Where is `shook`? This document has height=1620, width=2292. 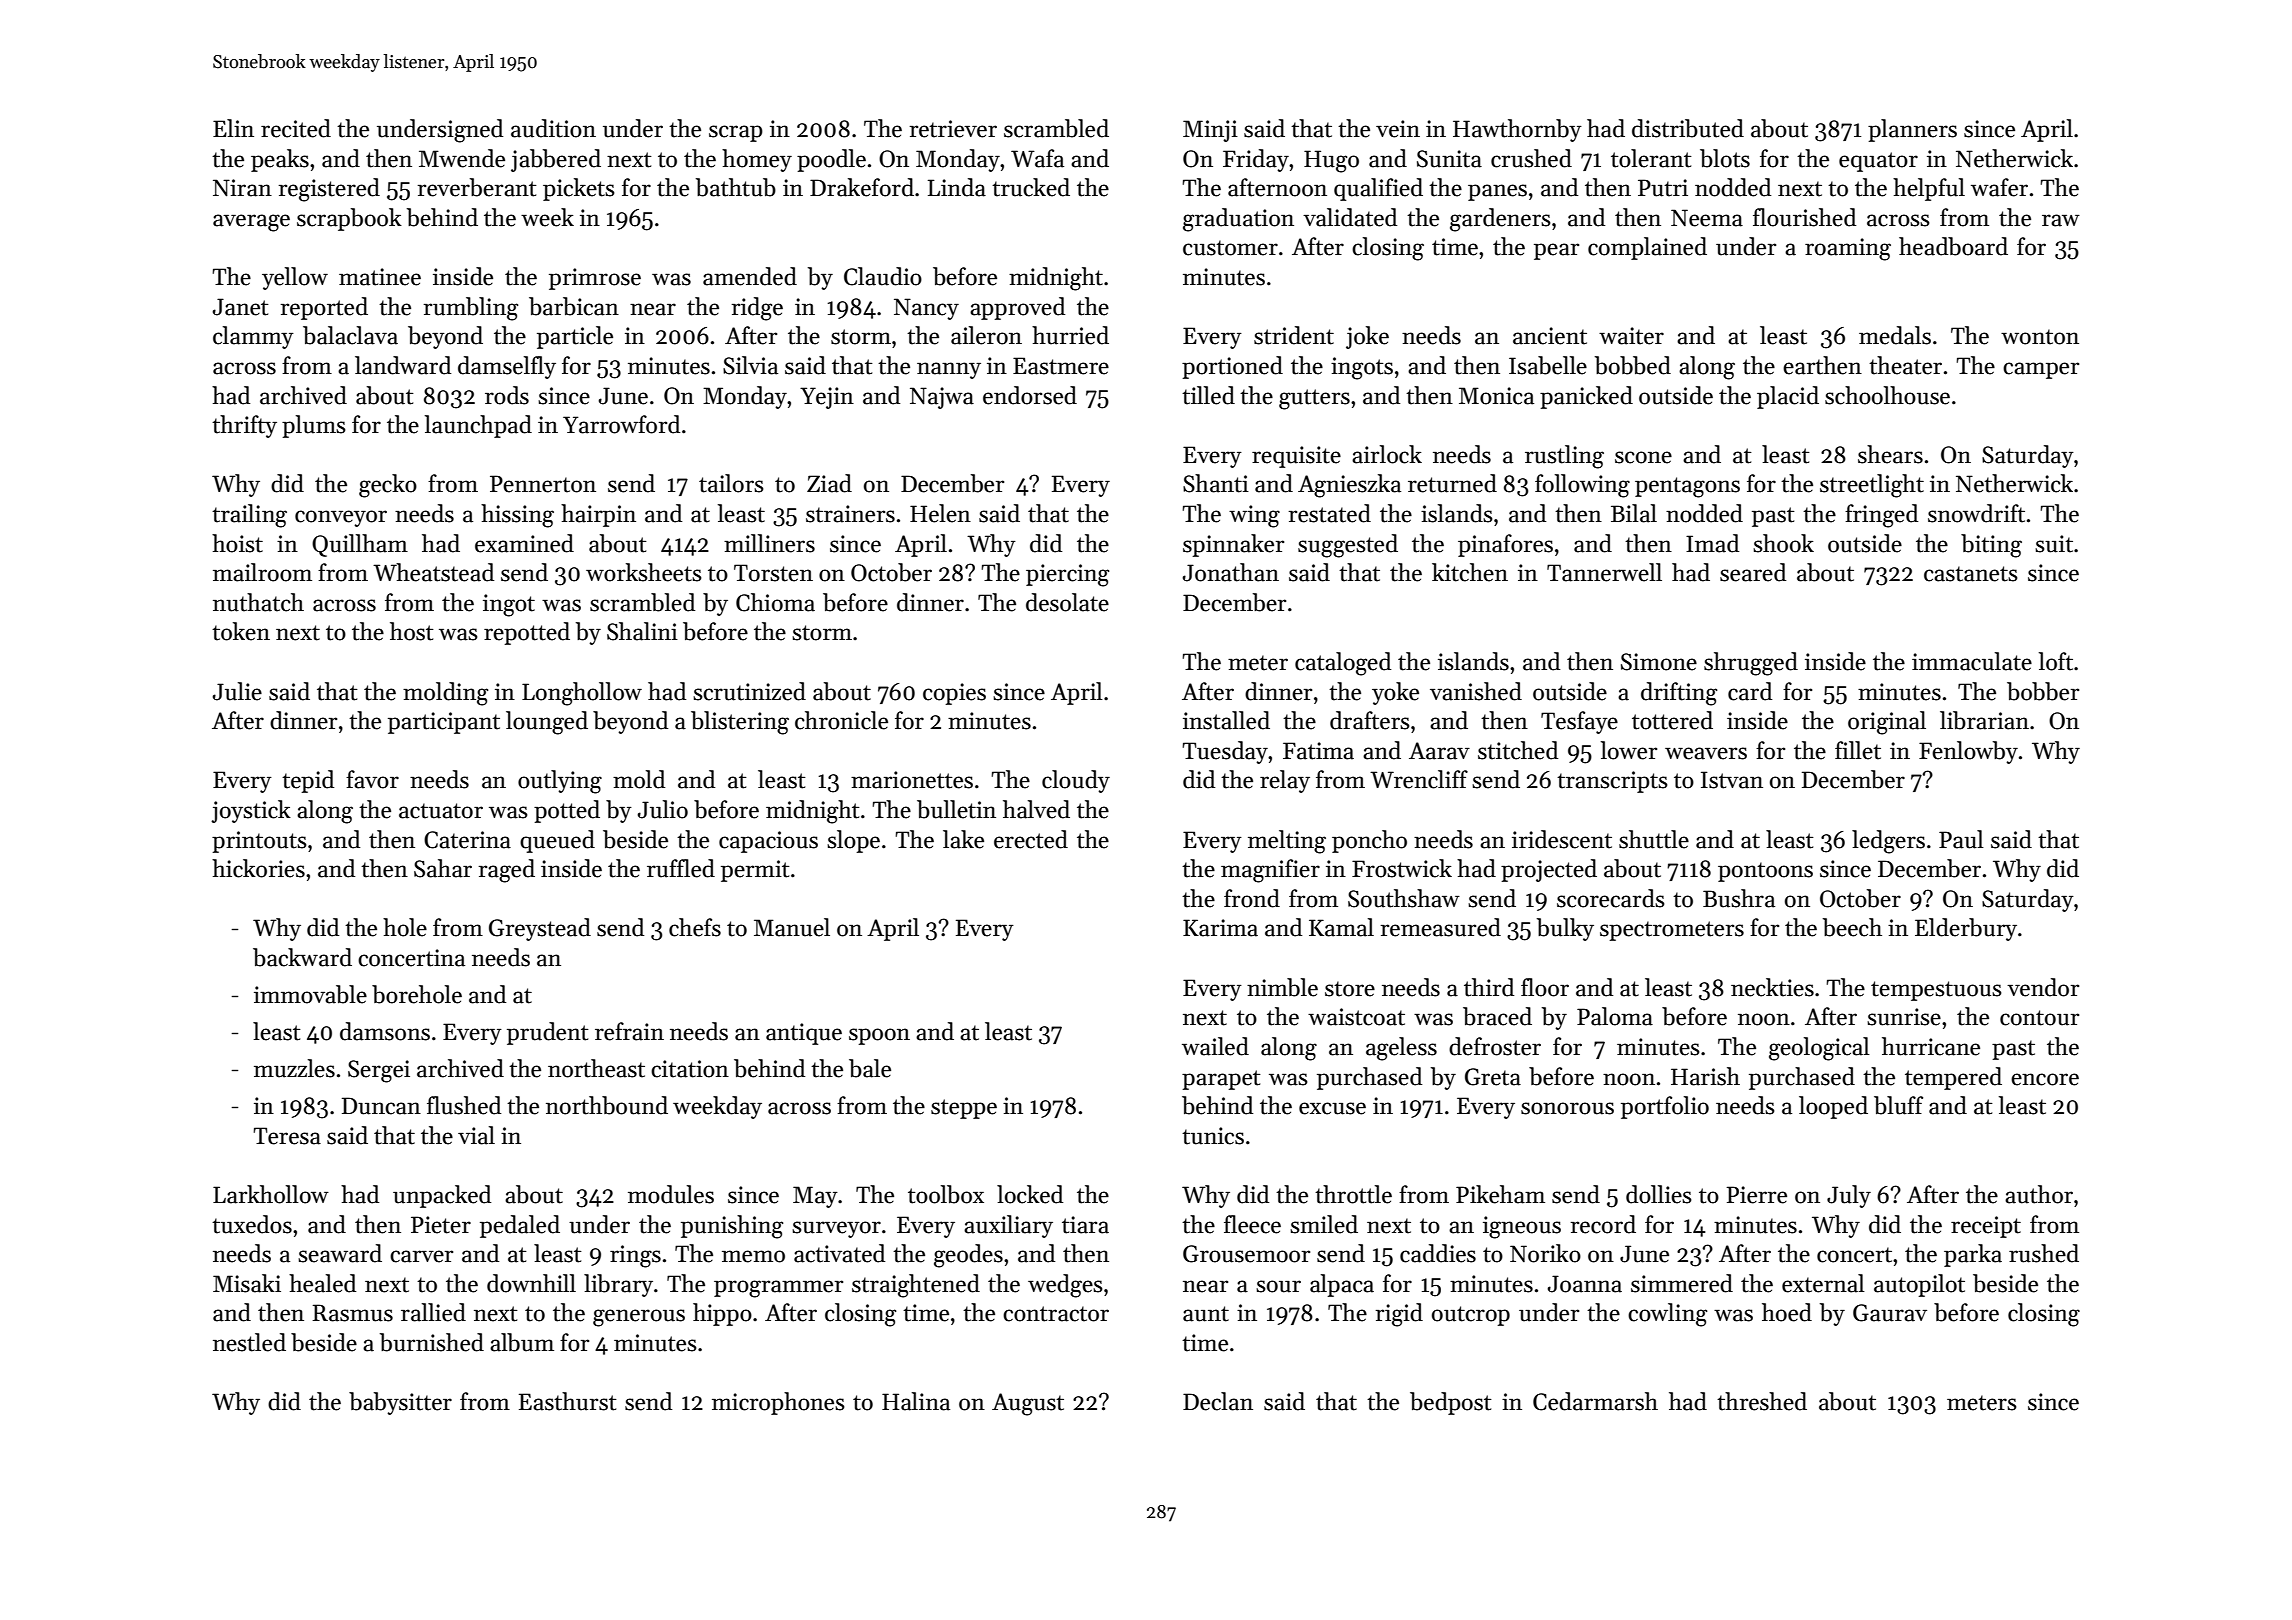
shook is located at coordinates (1783, 543).
